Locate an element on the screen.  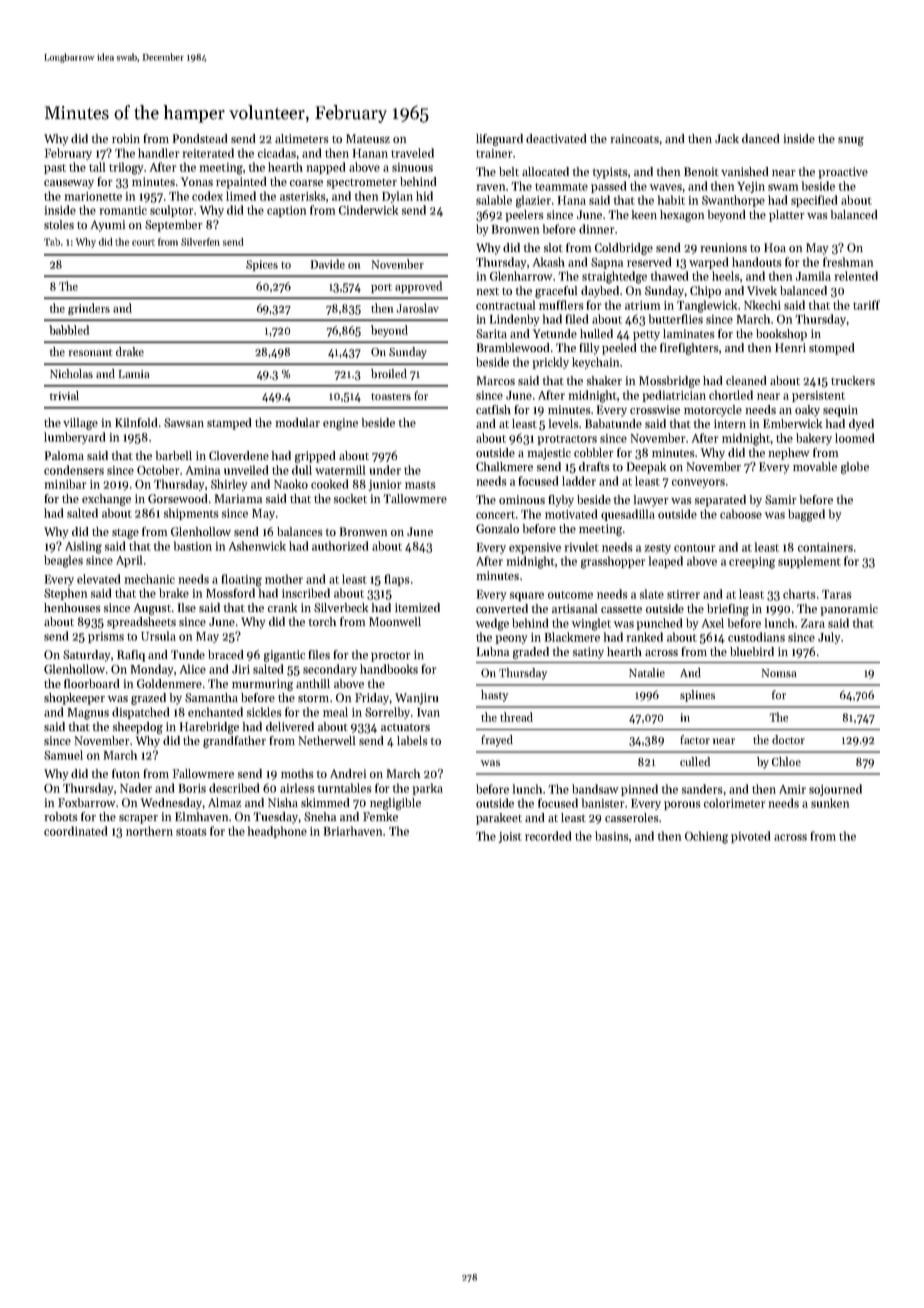
joist is located at coordinates (510, 837).
